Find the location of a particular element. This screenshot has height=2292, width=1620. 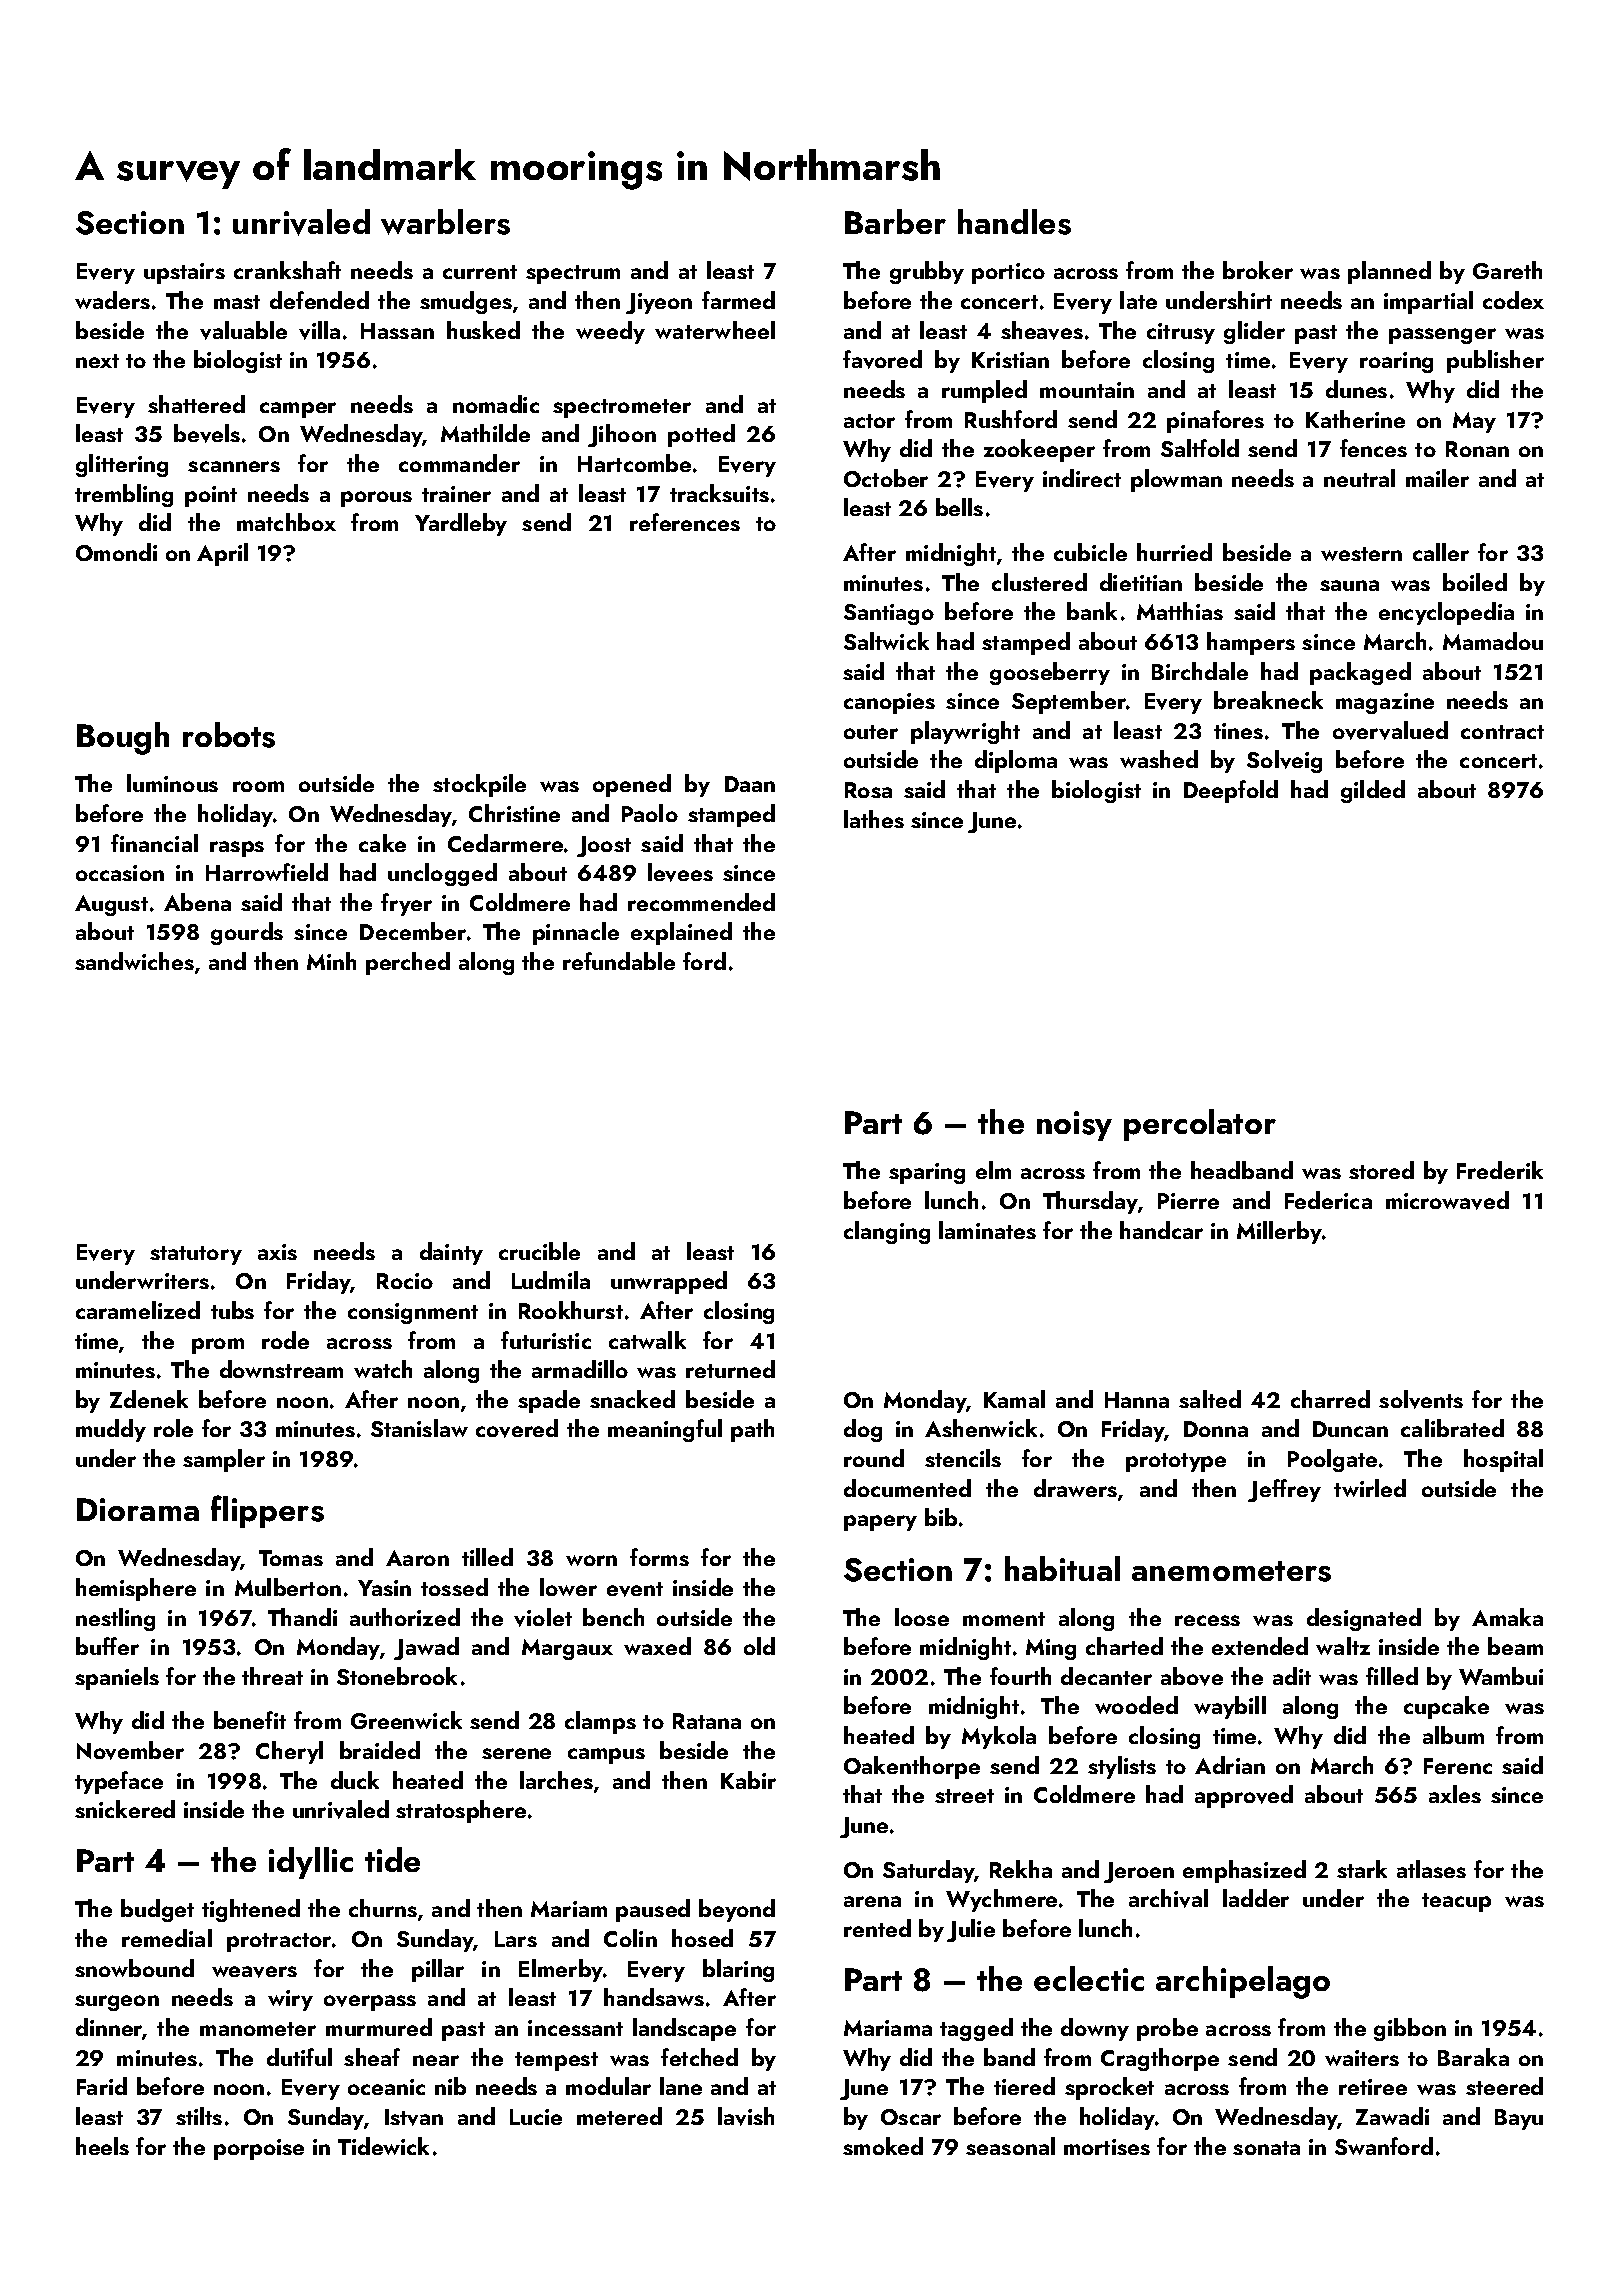

husked is located at coordinates (483, 330).
